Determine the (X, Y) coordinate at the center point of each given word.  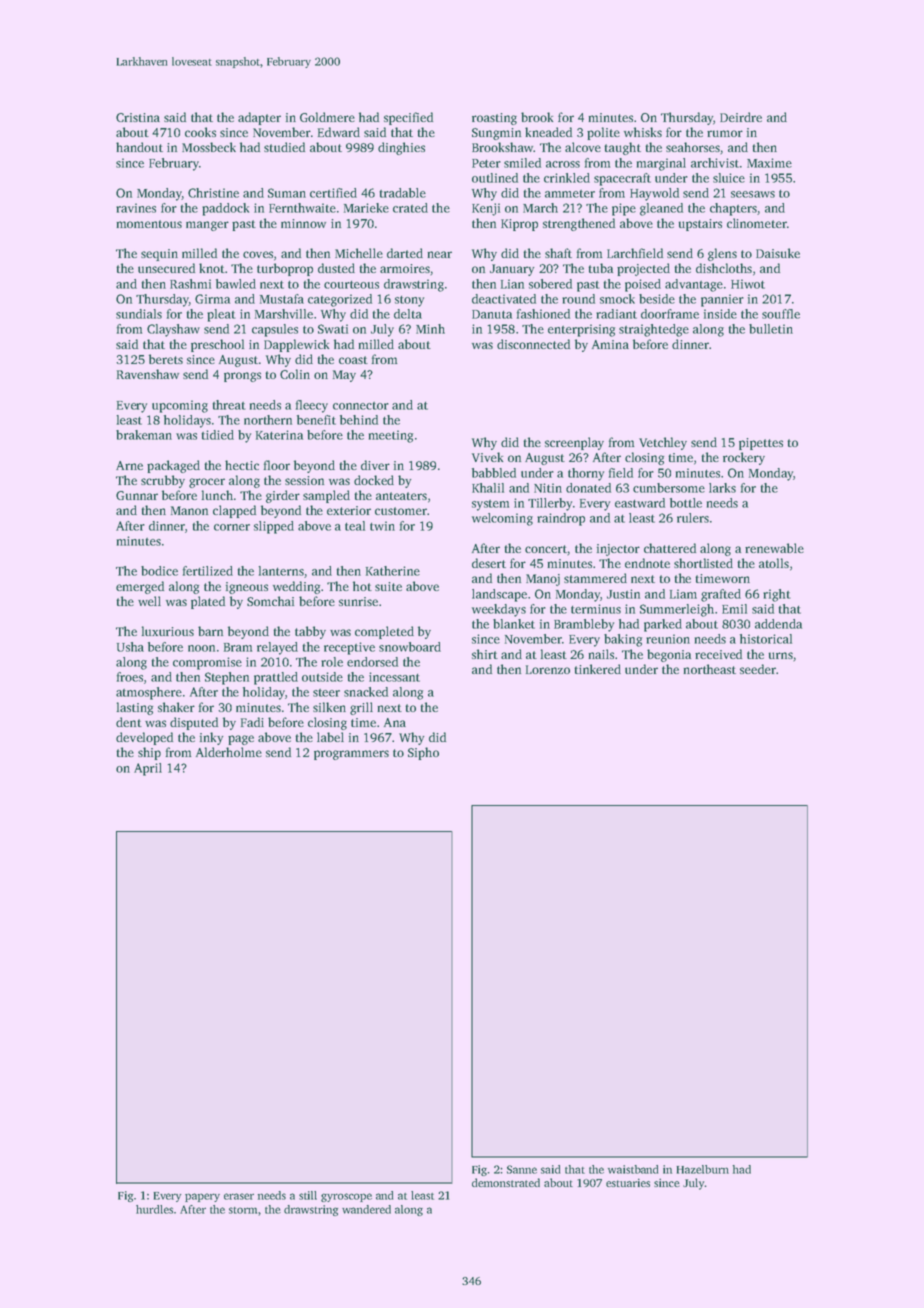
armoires (405, 268)
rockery (744, 458)
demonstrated (506, 1182)
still (308, 1195)
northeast (709, 669)
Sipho (423, 753)
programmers (351, 755)
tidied (218, 435)
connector (361, 406)
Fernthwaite (302, 208)
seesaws (753, 194)
